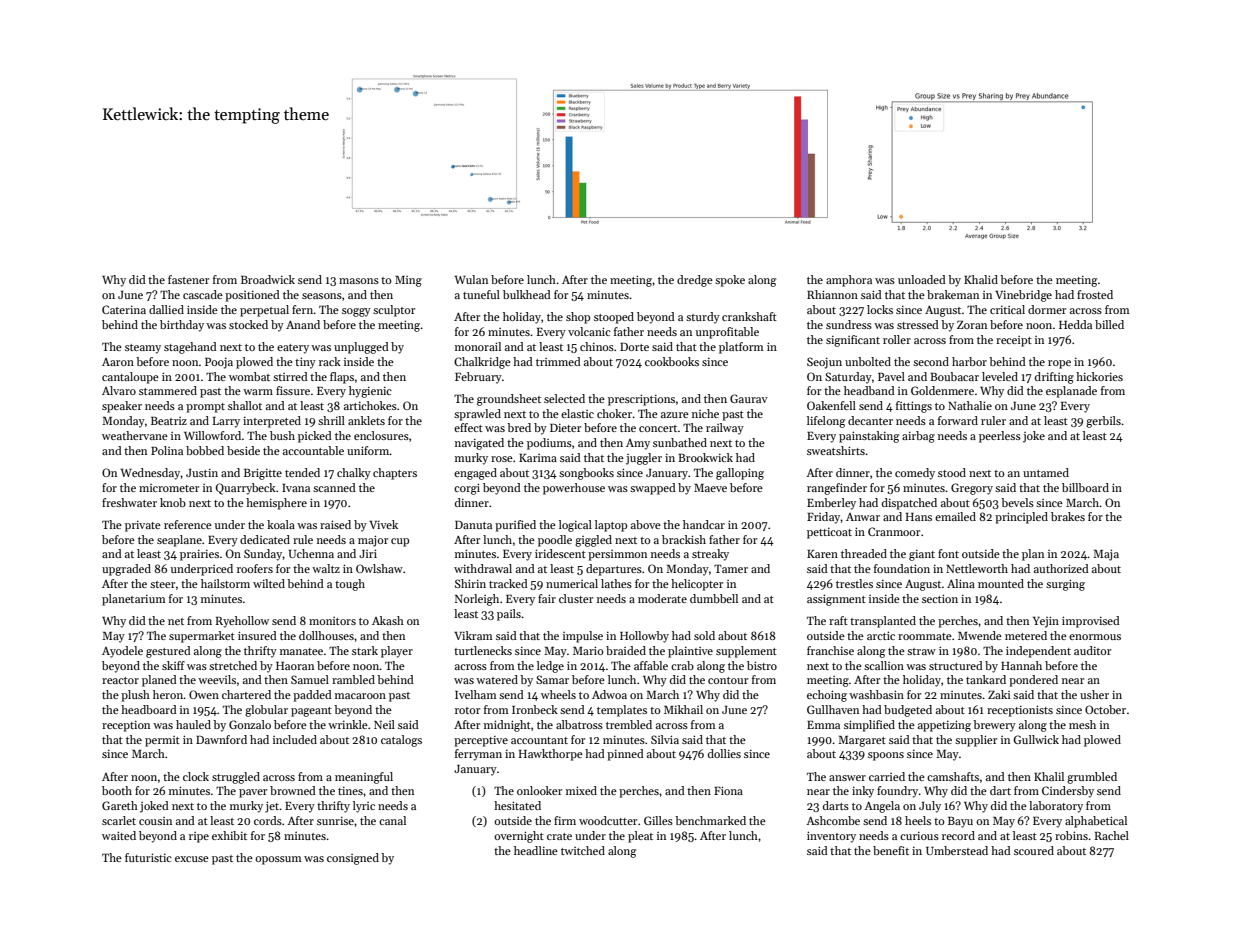  What do you see at coordinates (1034, 850) in the image?
I see `scoured` at bounding box center [1034, 850].
